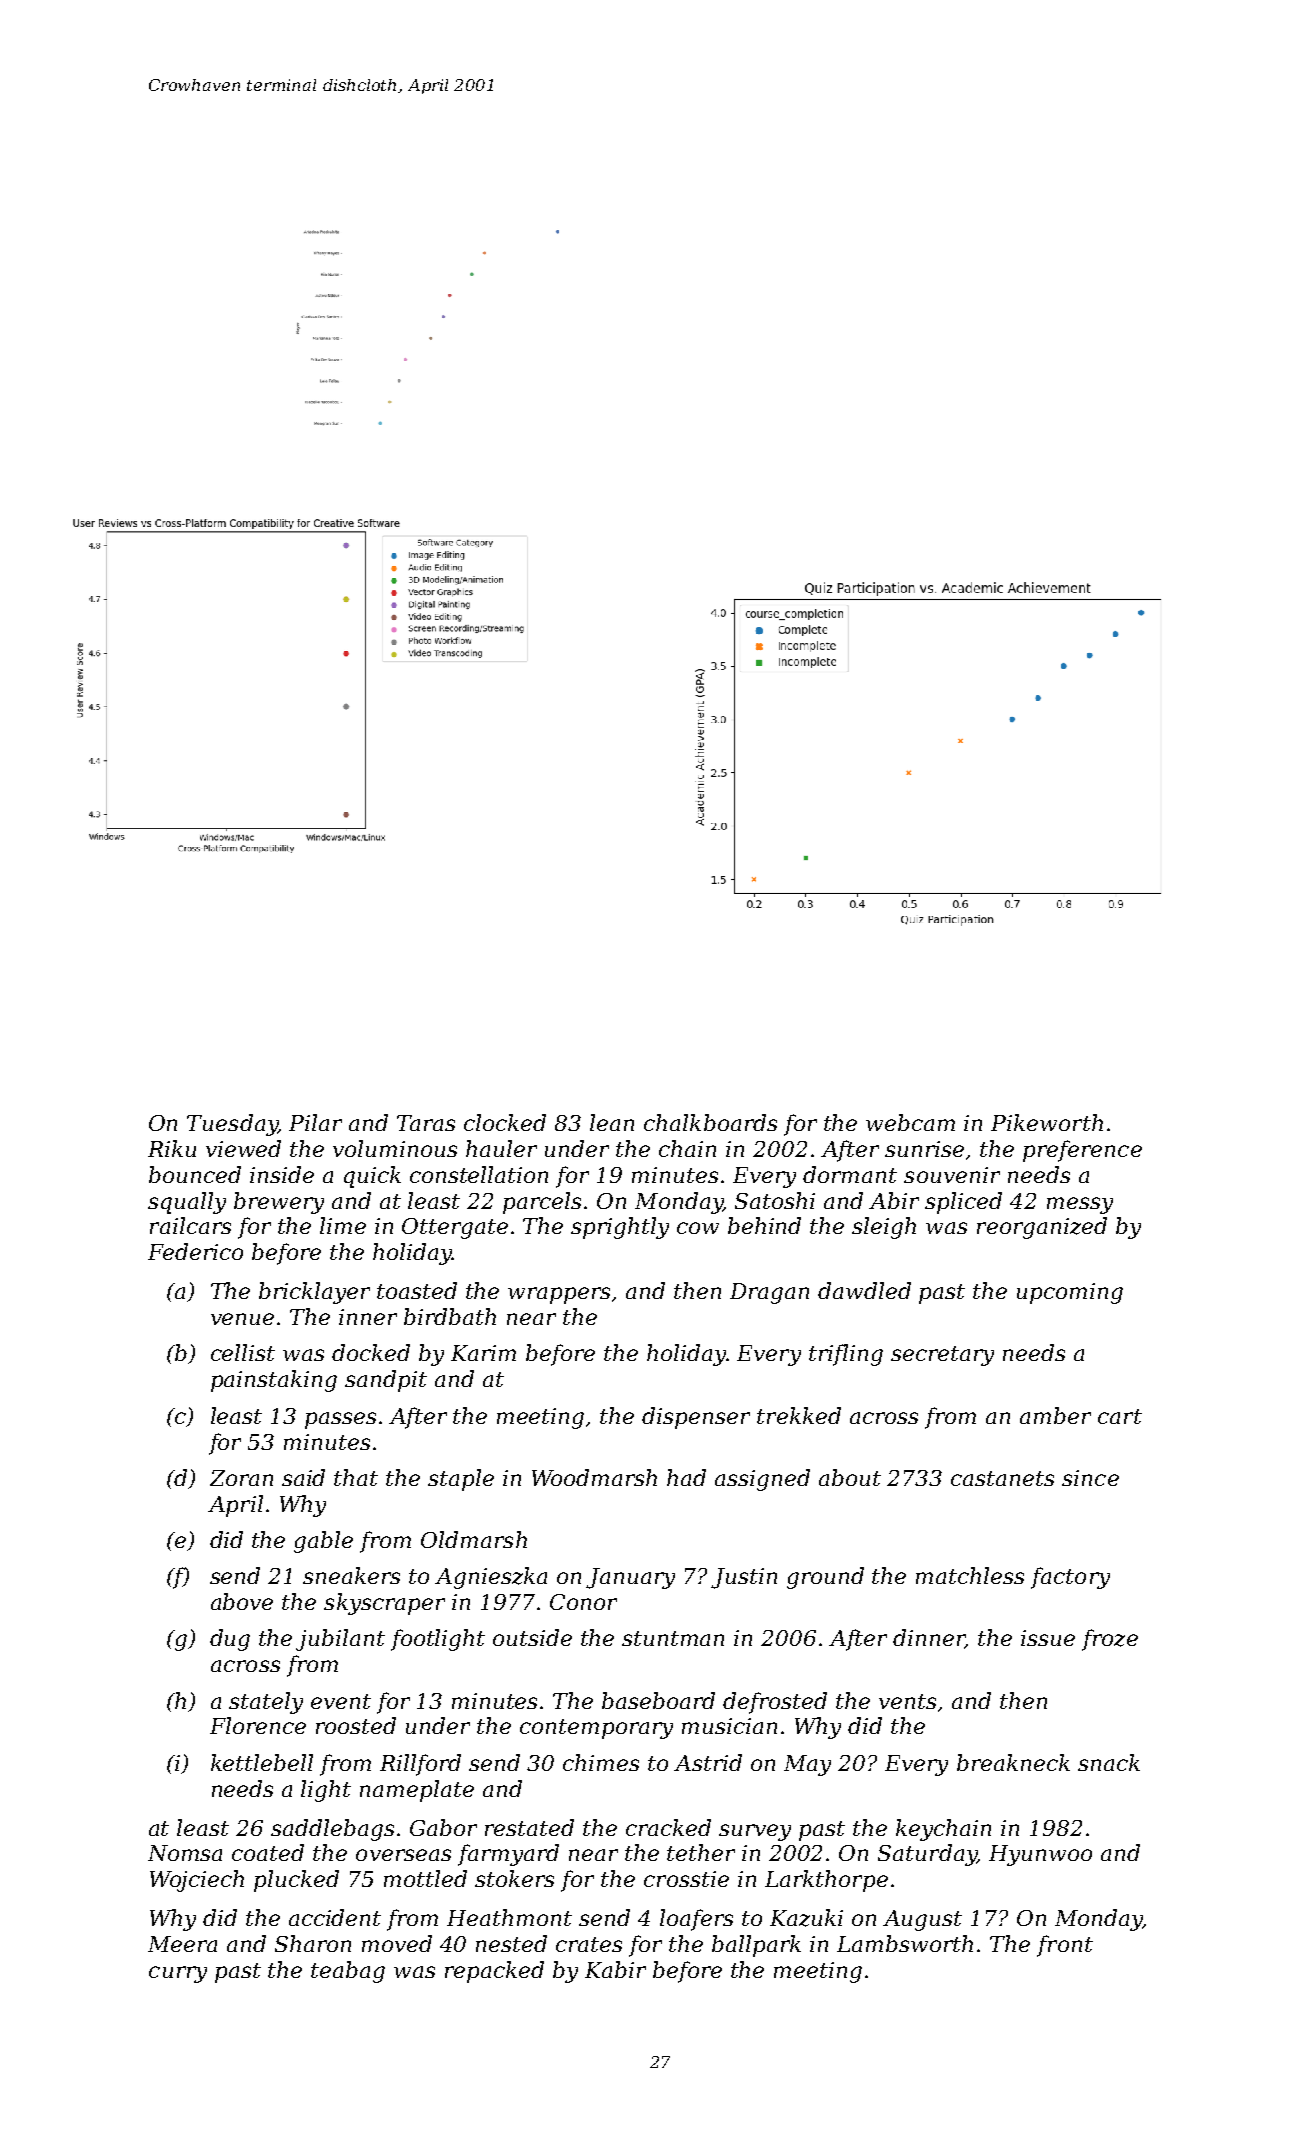  What do you see at coordinates (729, 1726) in the screenshot?
I see `musician` at bounding box center [729, 1726].
